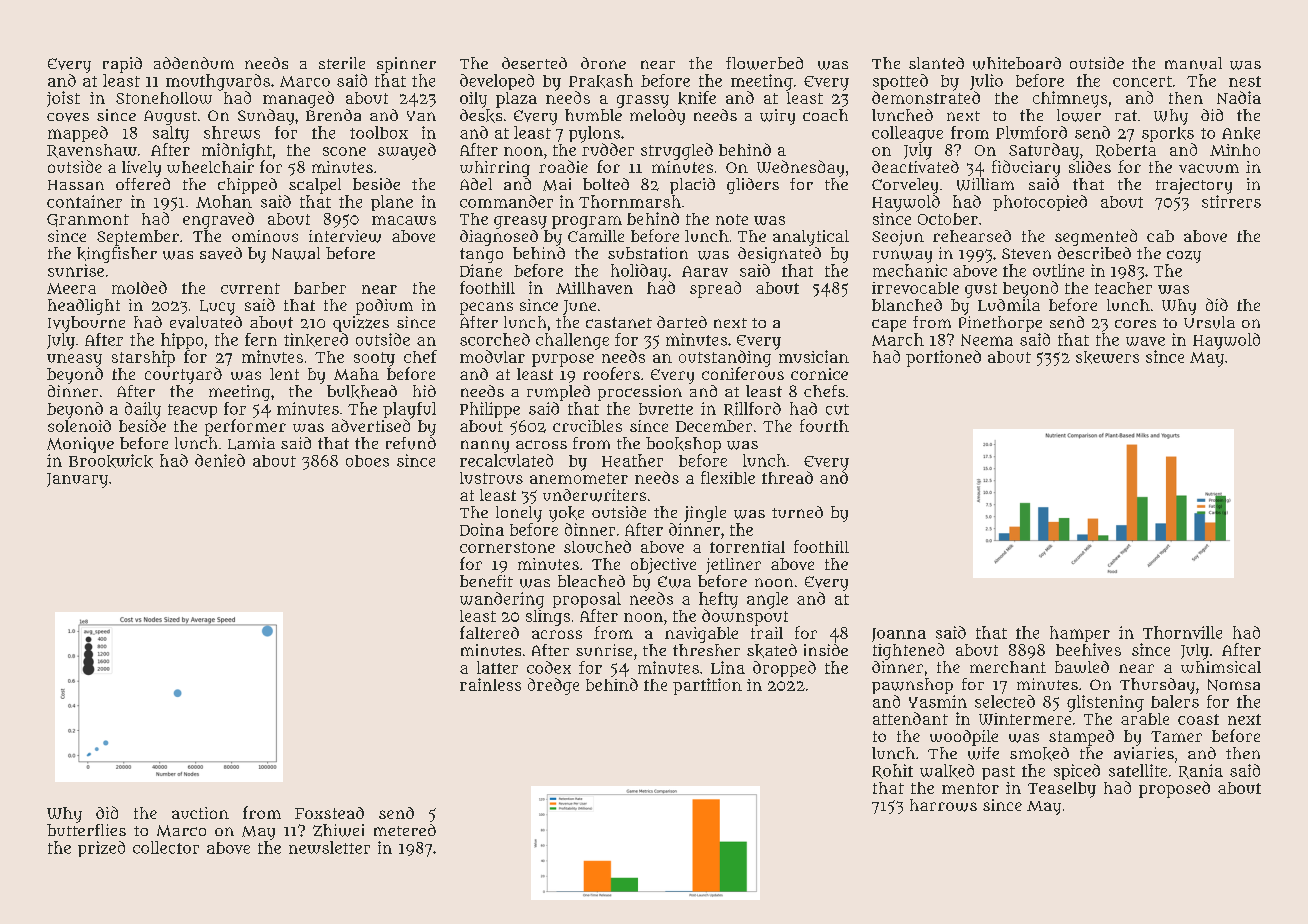 This screenshot has height=924, width=1308. I want to click on benefit, so click(486, 581).
